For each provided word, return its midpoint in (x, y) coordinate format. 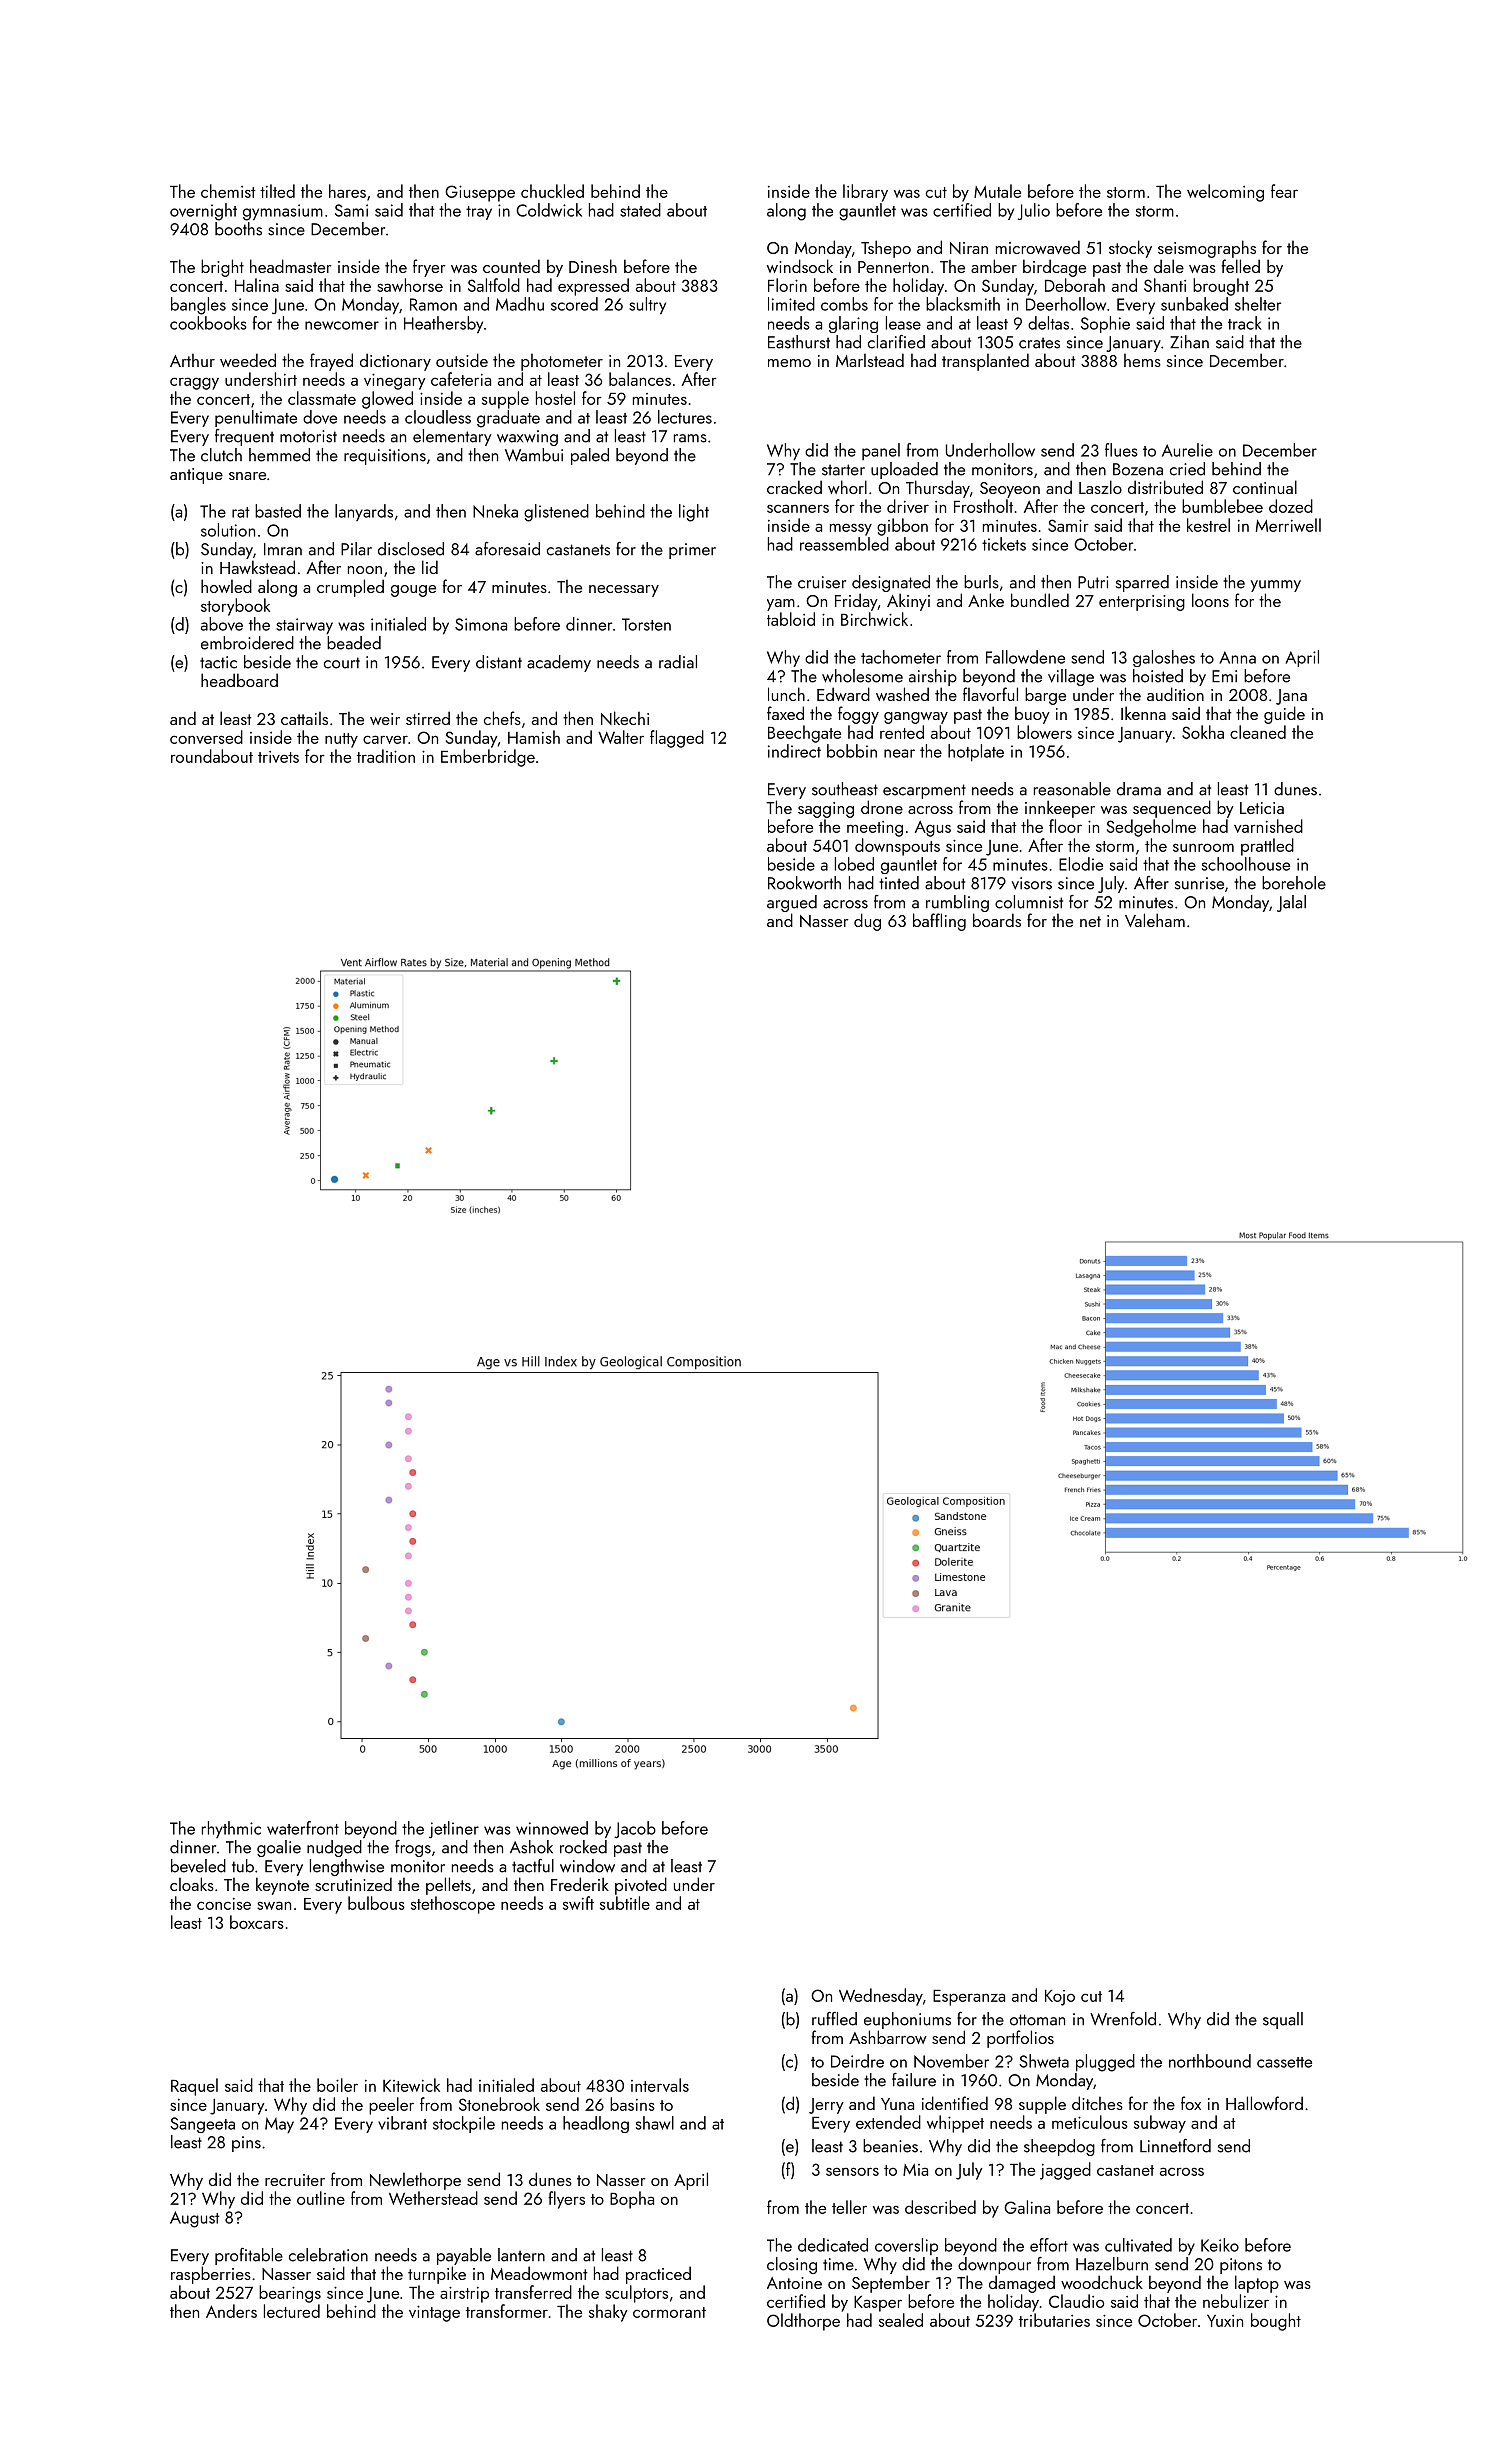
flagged (677, 739)
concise (224, 1904)
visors (1032, 883)
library (865, 193)
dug (867, 922)
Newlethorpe (415, 2181)
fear (1284, 191)
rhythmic (231, 1829)
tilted (277, 191)
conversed (206, 737)
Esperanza (969, 1998)
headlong (596, 2124)
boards (997, 920)
